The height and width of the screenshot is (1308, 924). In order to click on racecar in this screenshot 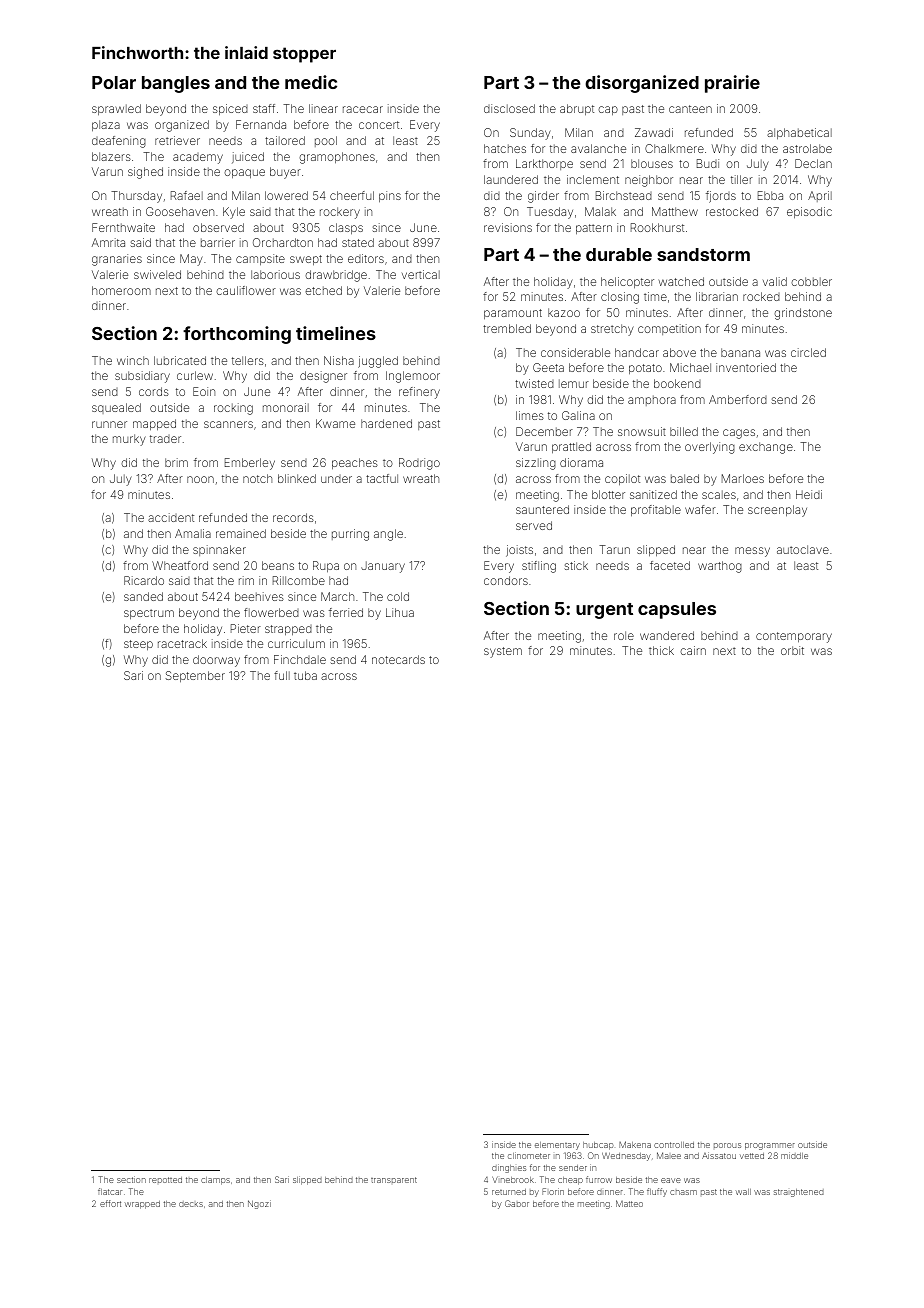, I will do `click(363, 109)`.
